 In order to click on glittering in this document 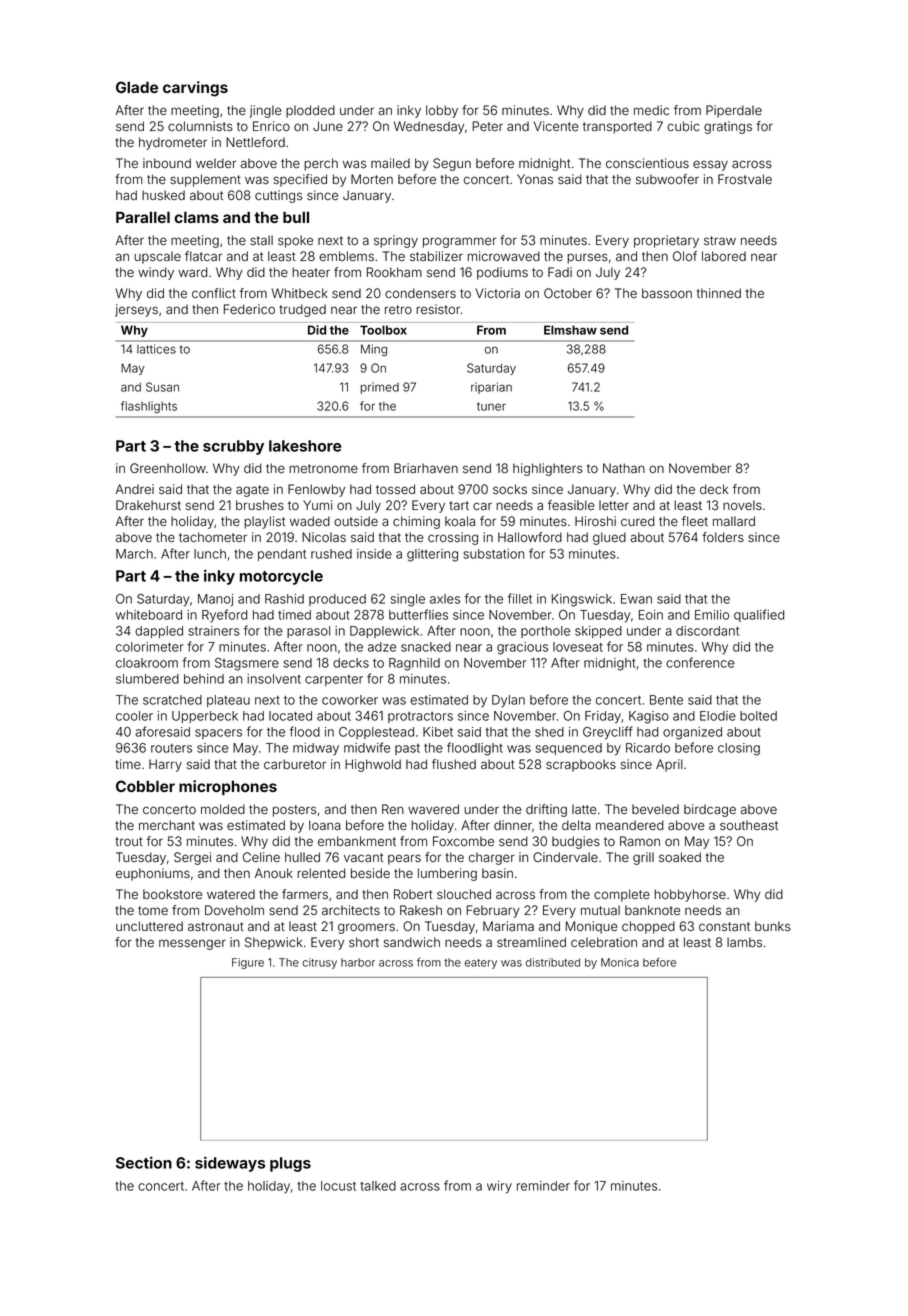, I will do `click(432, 555)`.
